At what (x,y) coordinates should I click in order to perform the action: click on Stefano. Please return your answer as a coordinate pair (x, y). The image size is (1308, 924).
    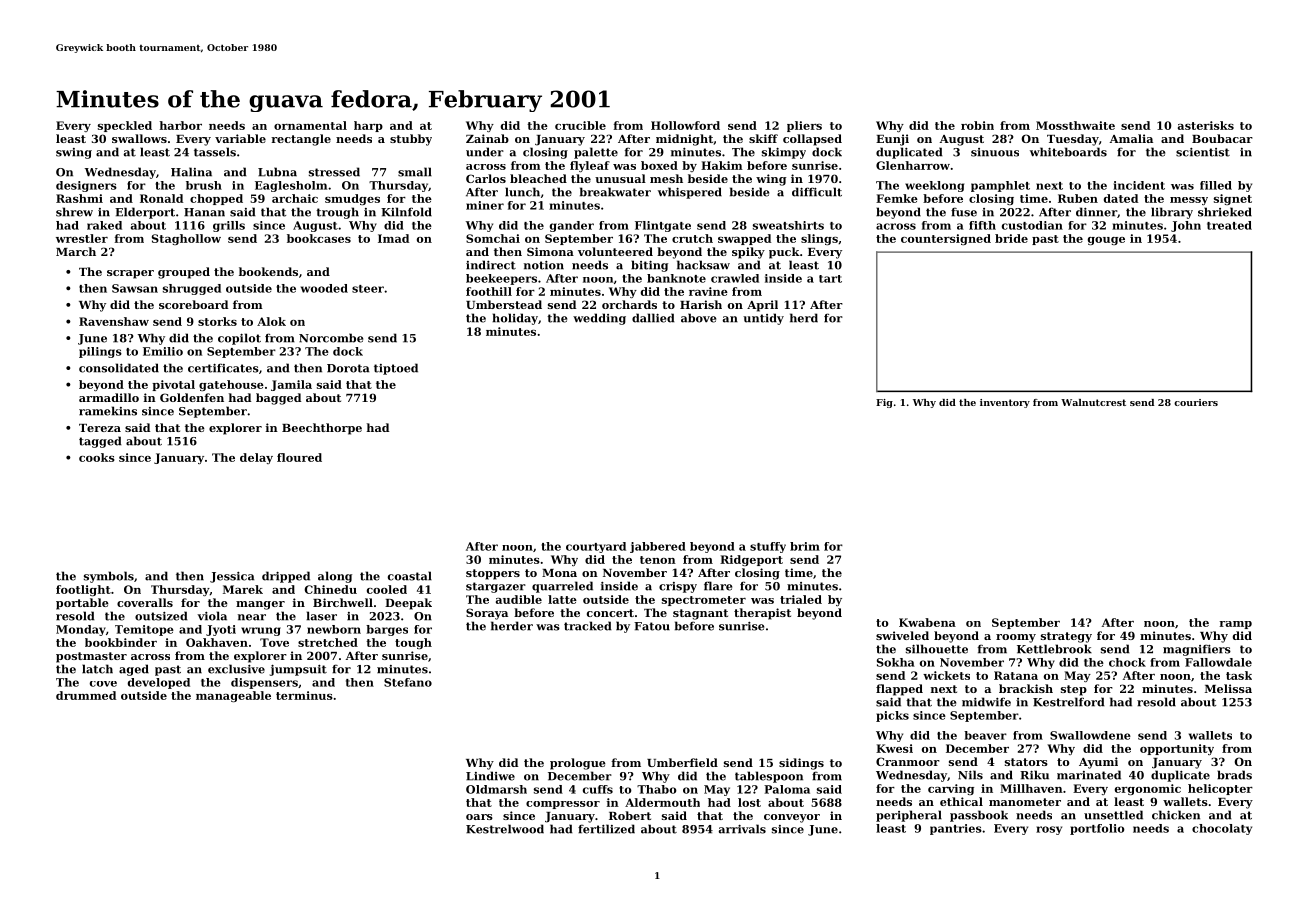
    Looking at the image, I should click on (408, 682).
